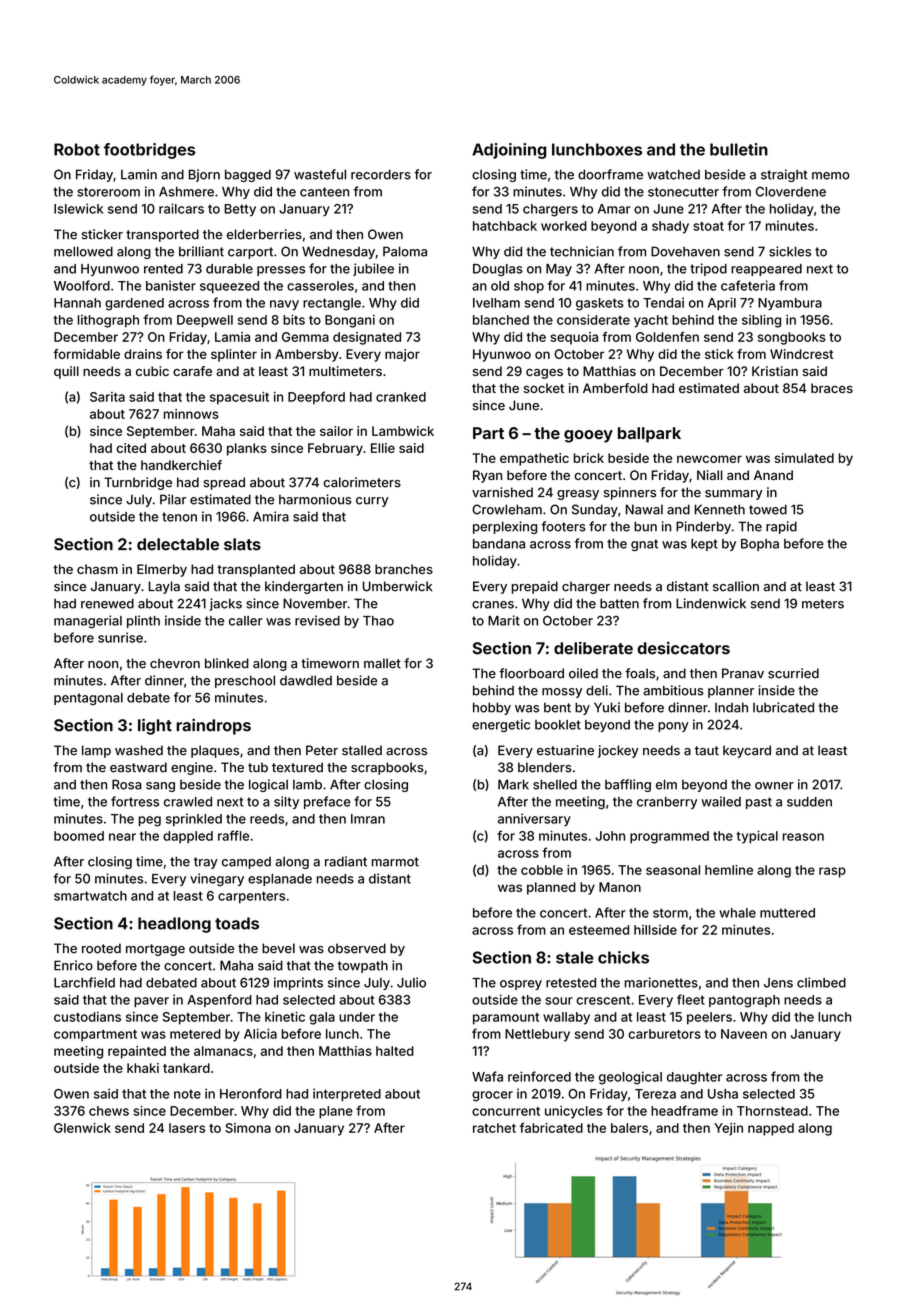  Describe the element at coordinates (397, 586) in the screenshot. I see `Umberwick` at that location.
